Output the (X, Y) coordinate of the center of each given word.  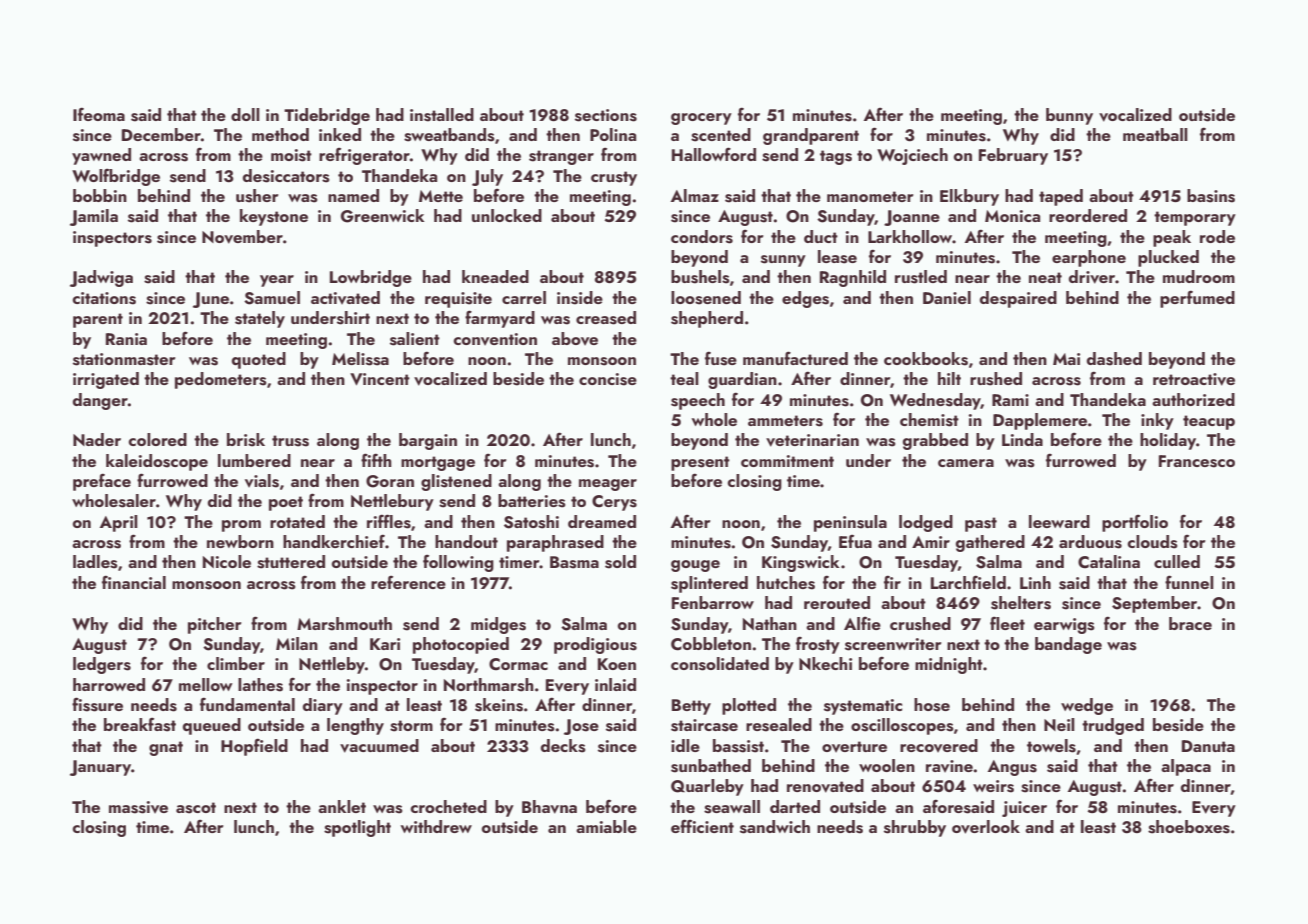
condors (702, 237)
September (1155, 604)
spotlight (357, 828)
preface (102, 482)
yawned (101, 156)
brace (1190, 623)
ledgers (102, 665)
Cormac (518, 664)
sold (620, 562)
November (242, 237)
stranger (561, 157)
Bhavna (549, 807)
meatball (1155, 134)
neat (1045, 277)
